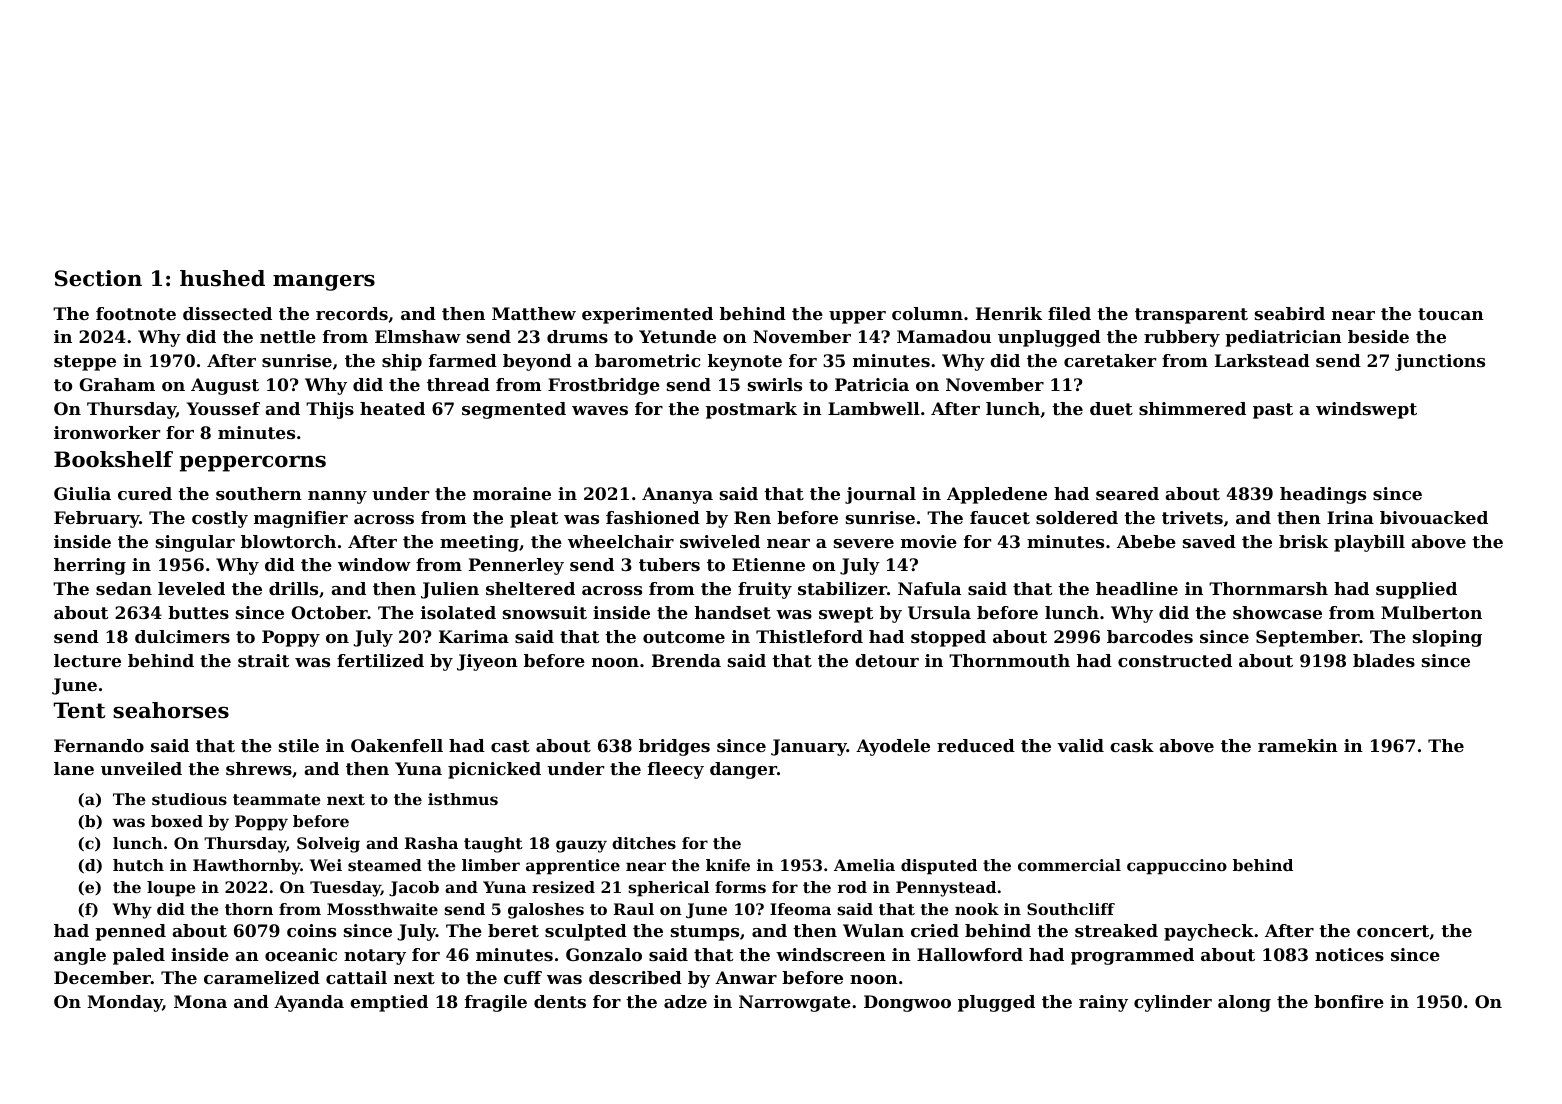 The height and width of the screenshot is (1104, 1562). What do you see at coordinates (324, 283) in the screenshot?
I see `mangers` at bounding box center [324, 283].
